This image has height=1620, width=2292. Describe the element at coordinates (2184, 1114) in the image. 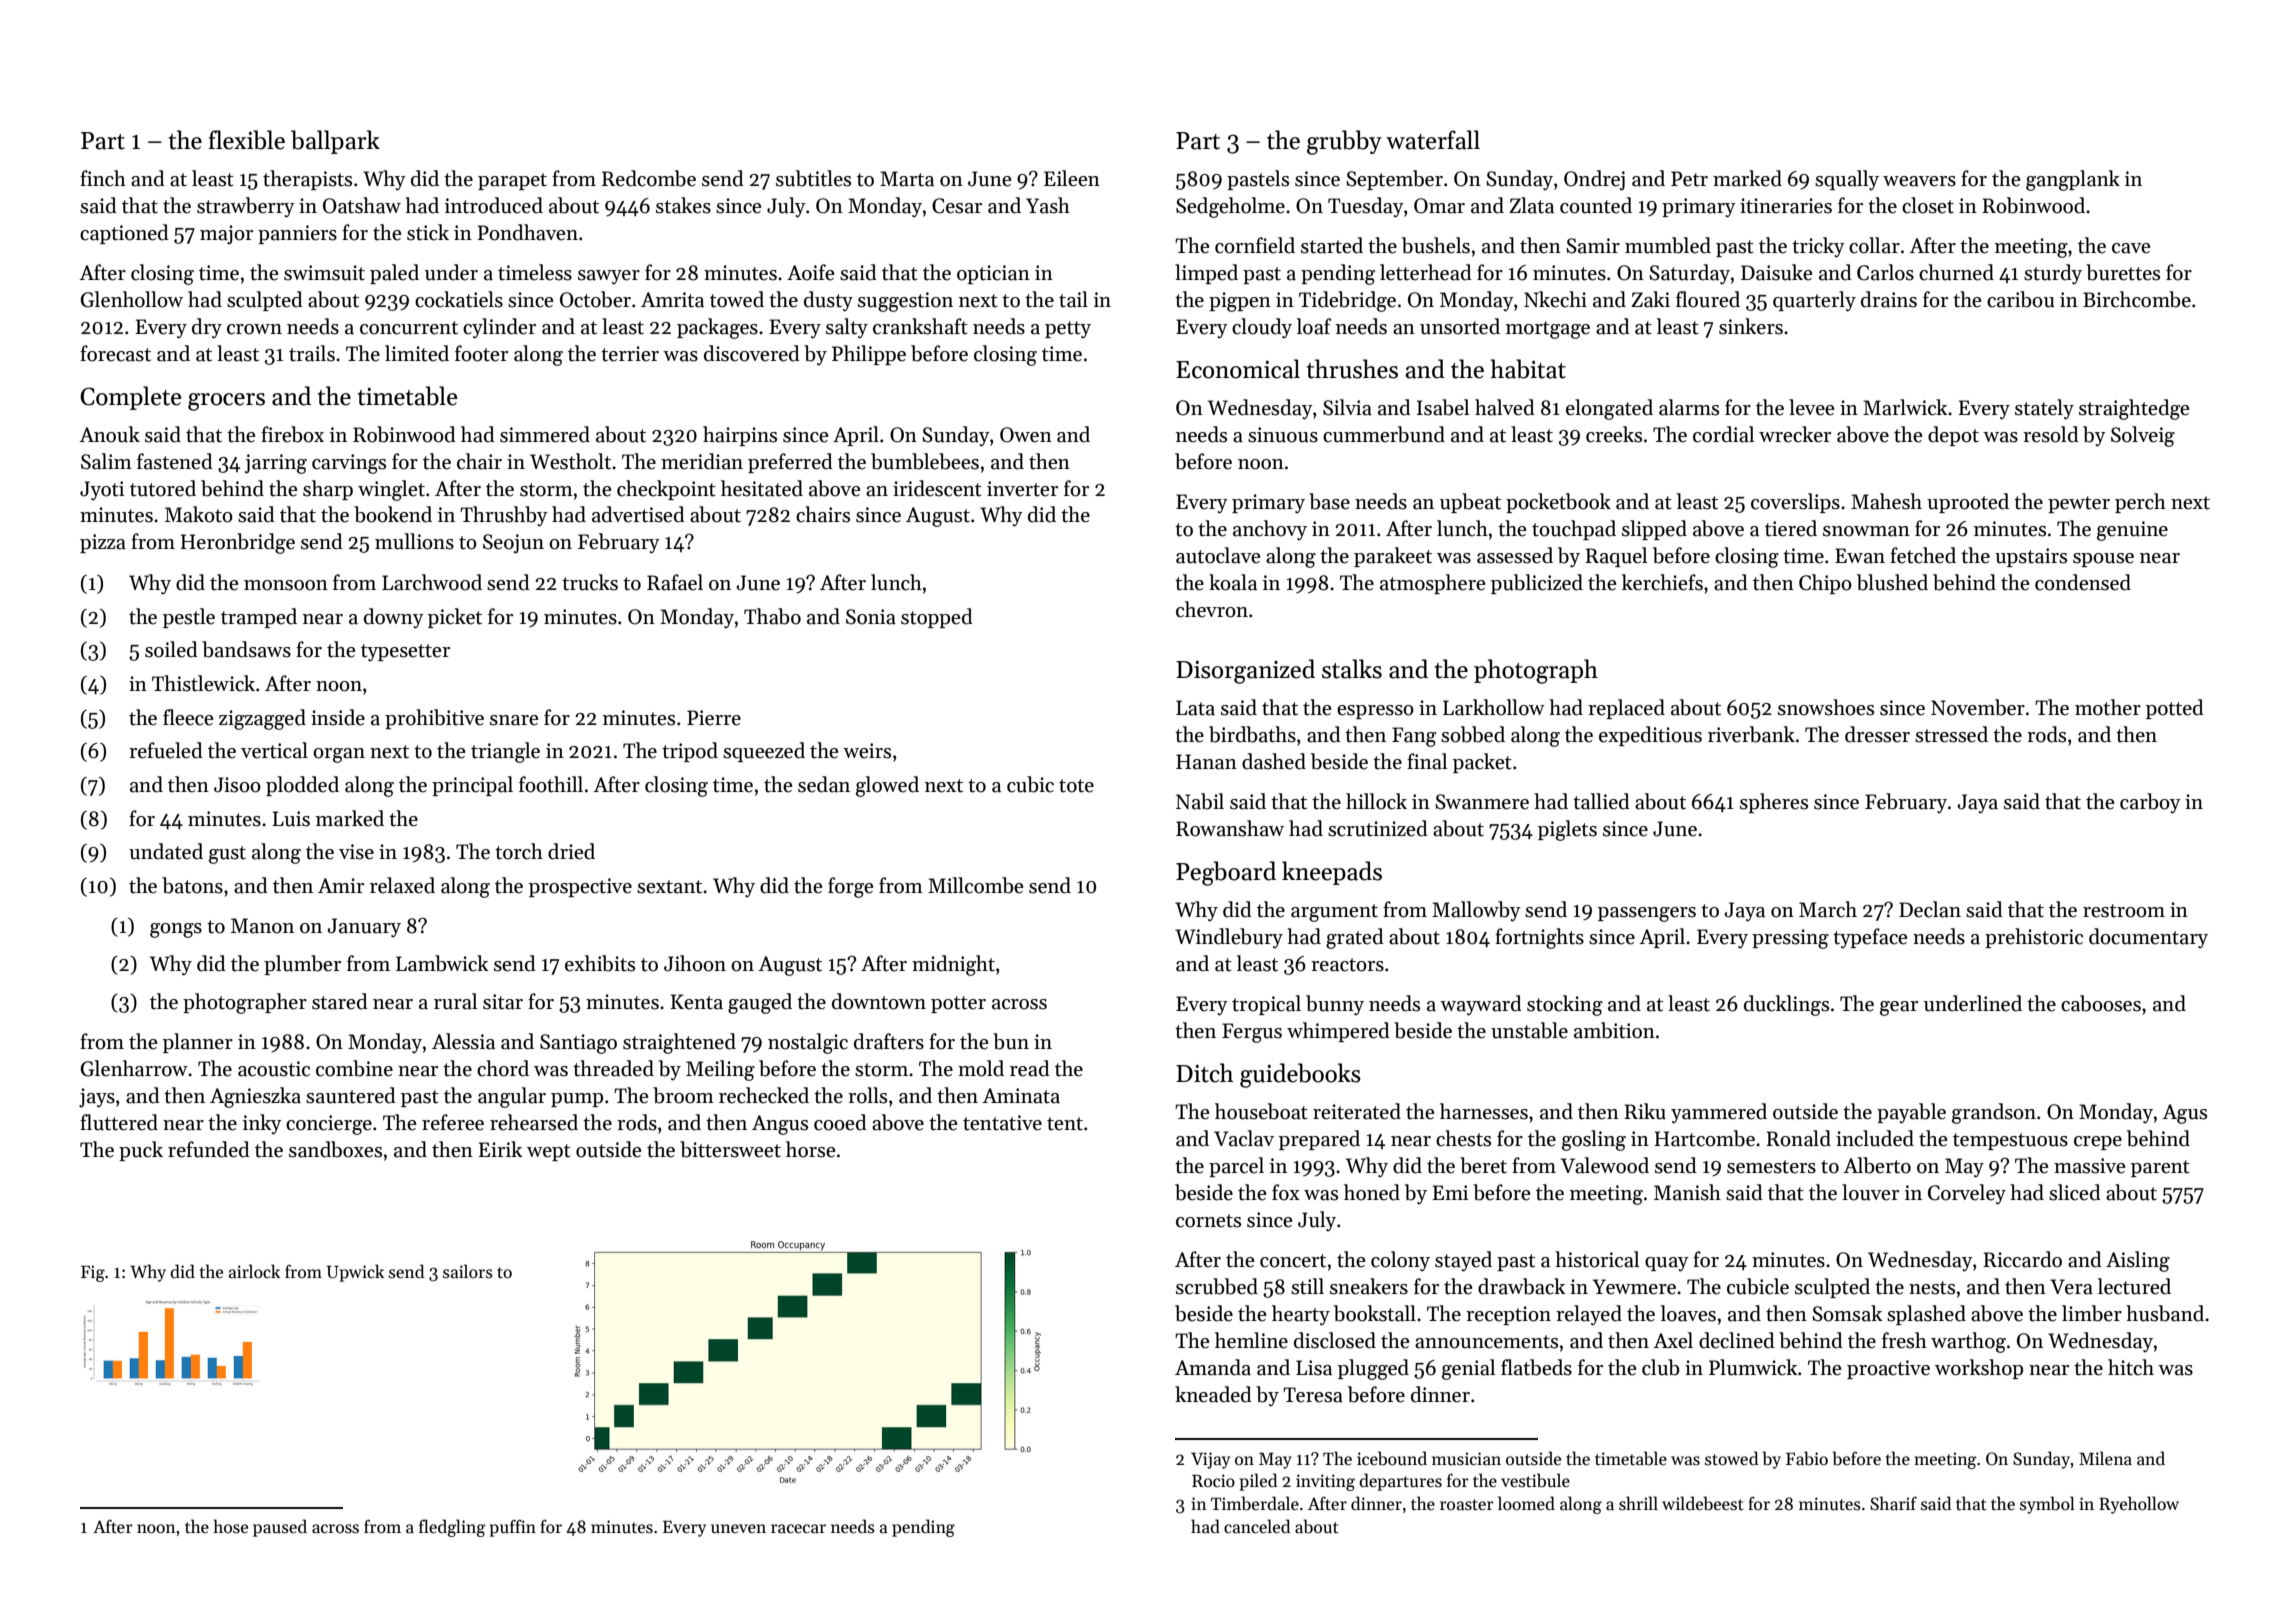

I see `Agus` at that location.
